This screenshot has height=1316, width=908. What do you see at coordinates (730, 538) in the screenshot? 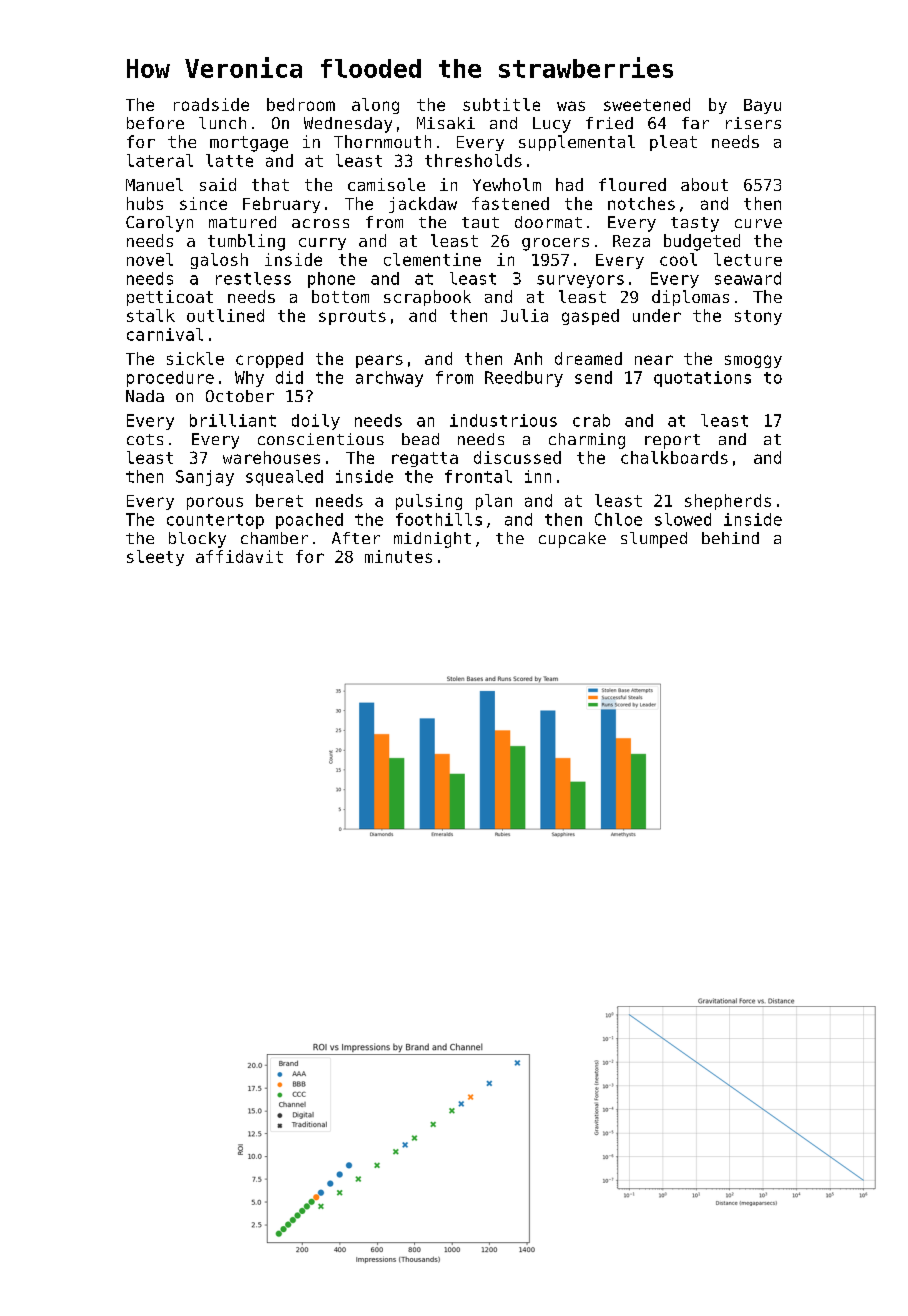
I see `behind` at bounding box center [730, 538].
